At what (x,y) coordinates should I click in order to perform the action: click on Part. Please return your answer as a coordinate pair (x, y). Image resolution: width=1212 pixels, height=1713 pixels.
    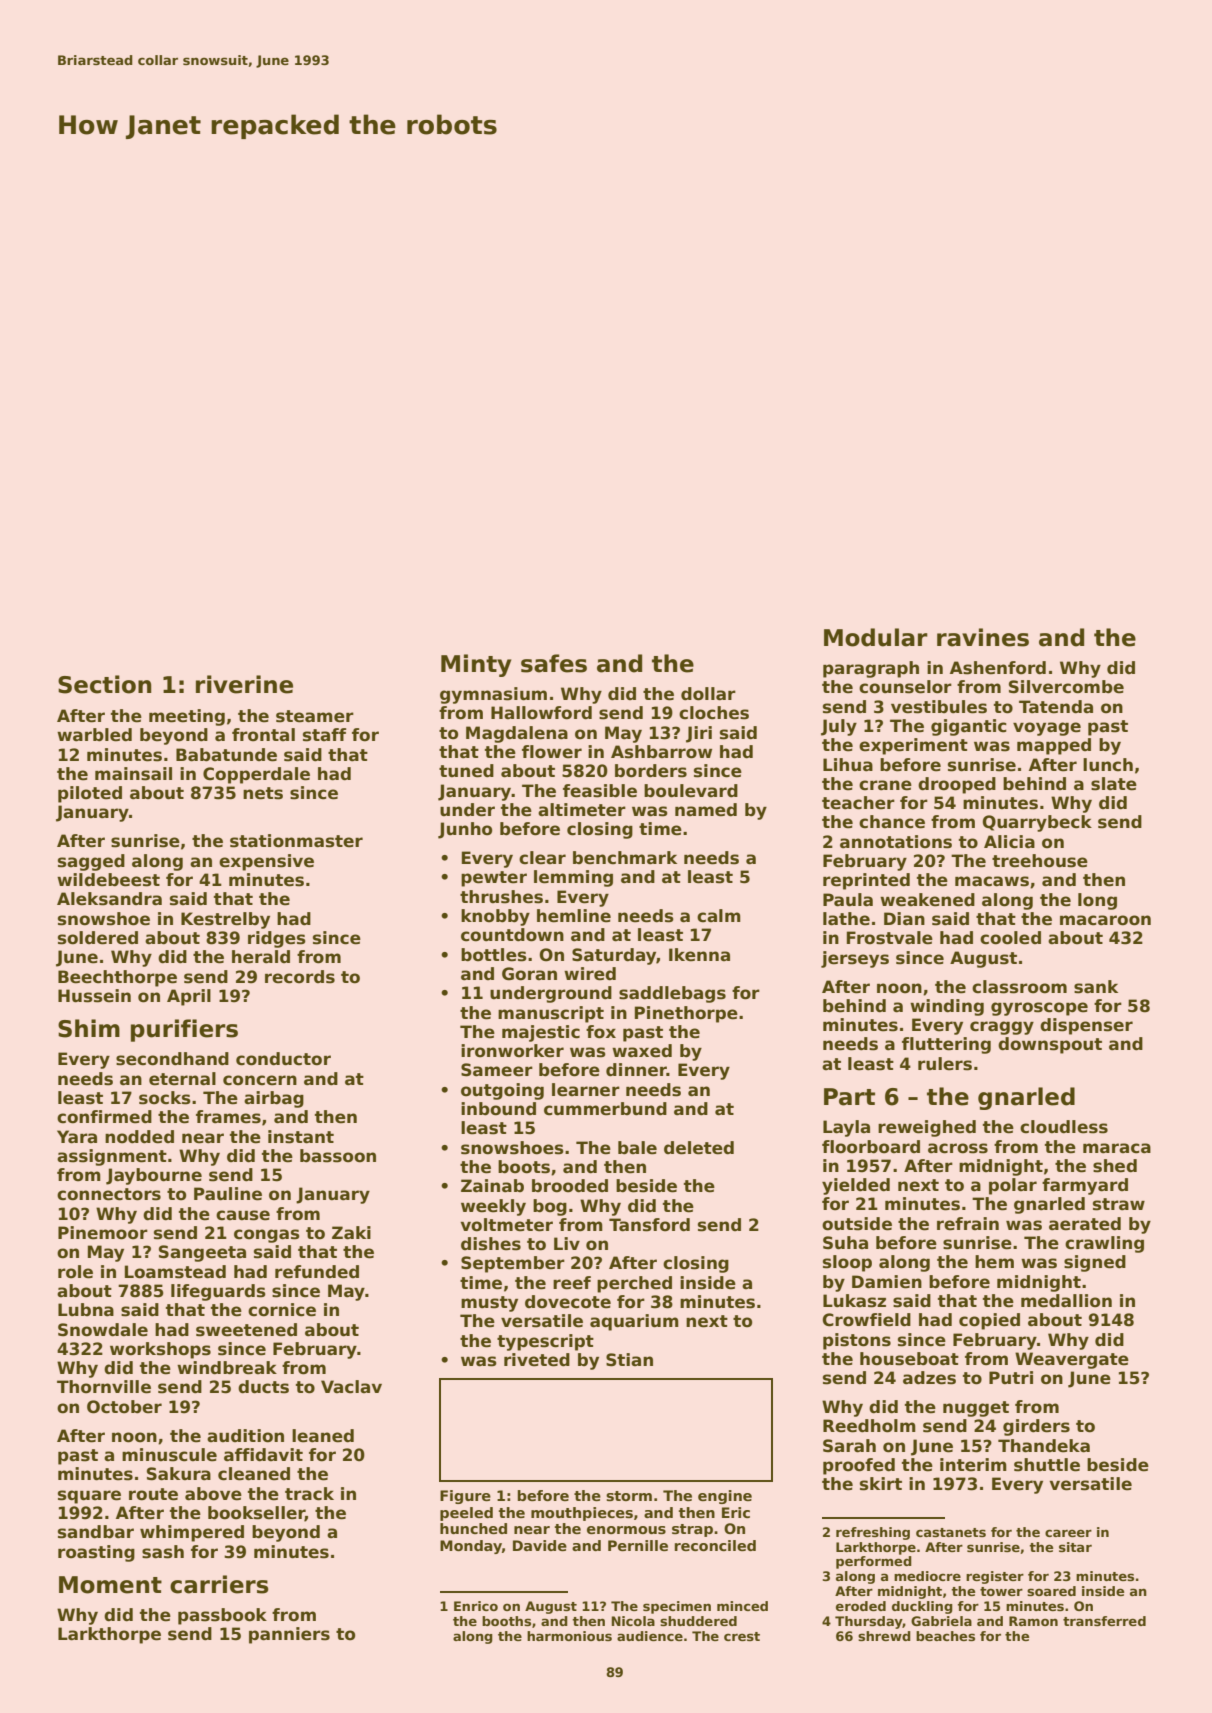
    Looking at the image, I should click on (849, 1097).
